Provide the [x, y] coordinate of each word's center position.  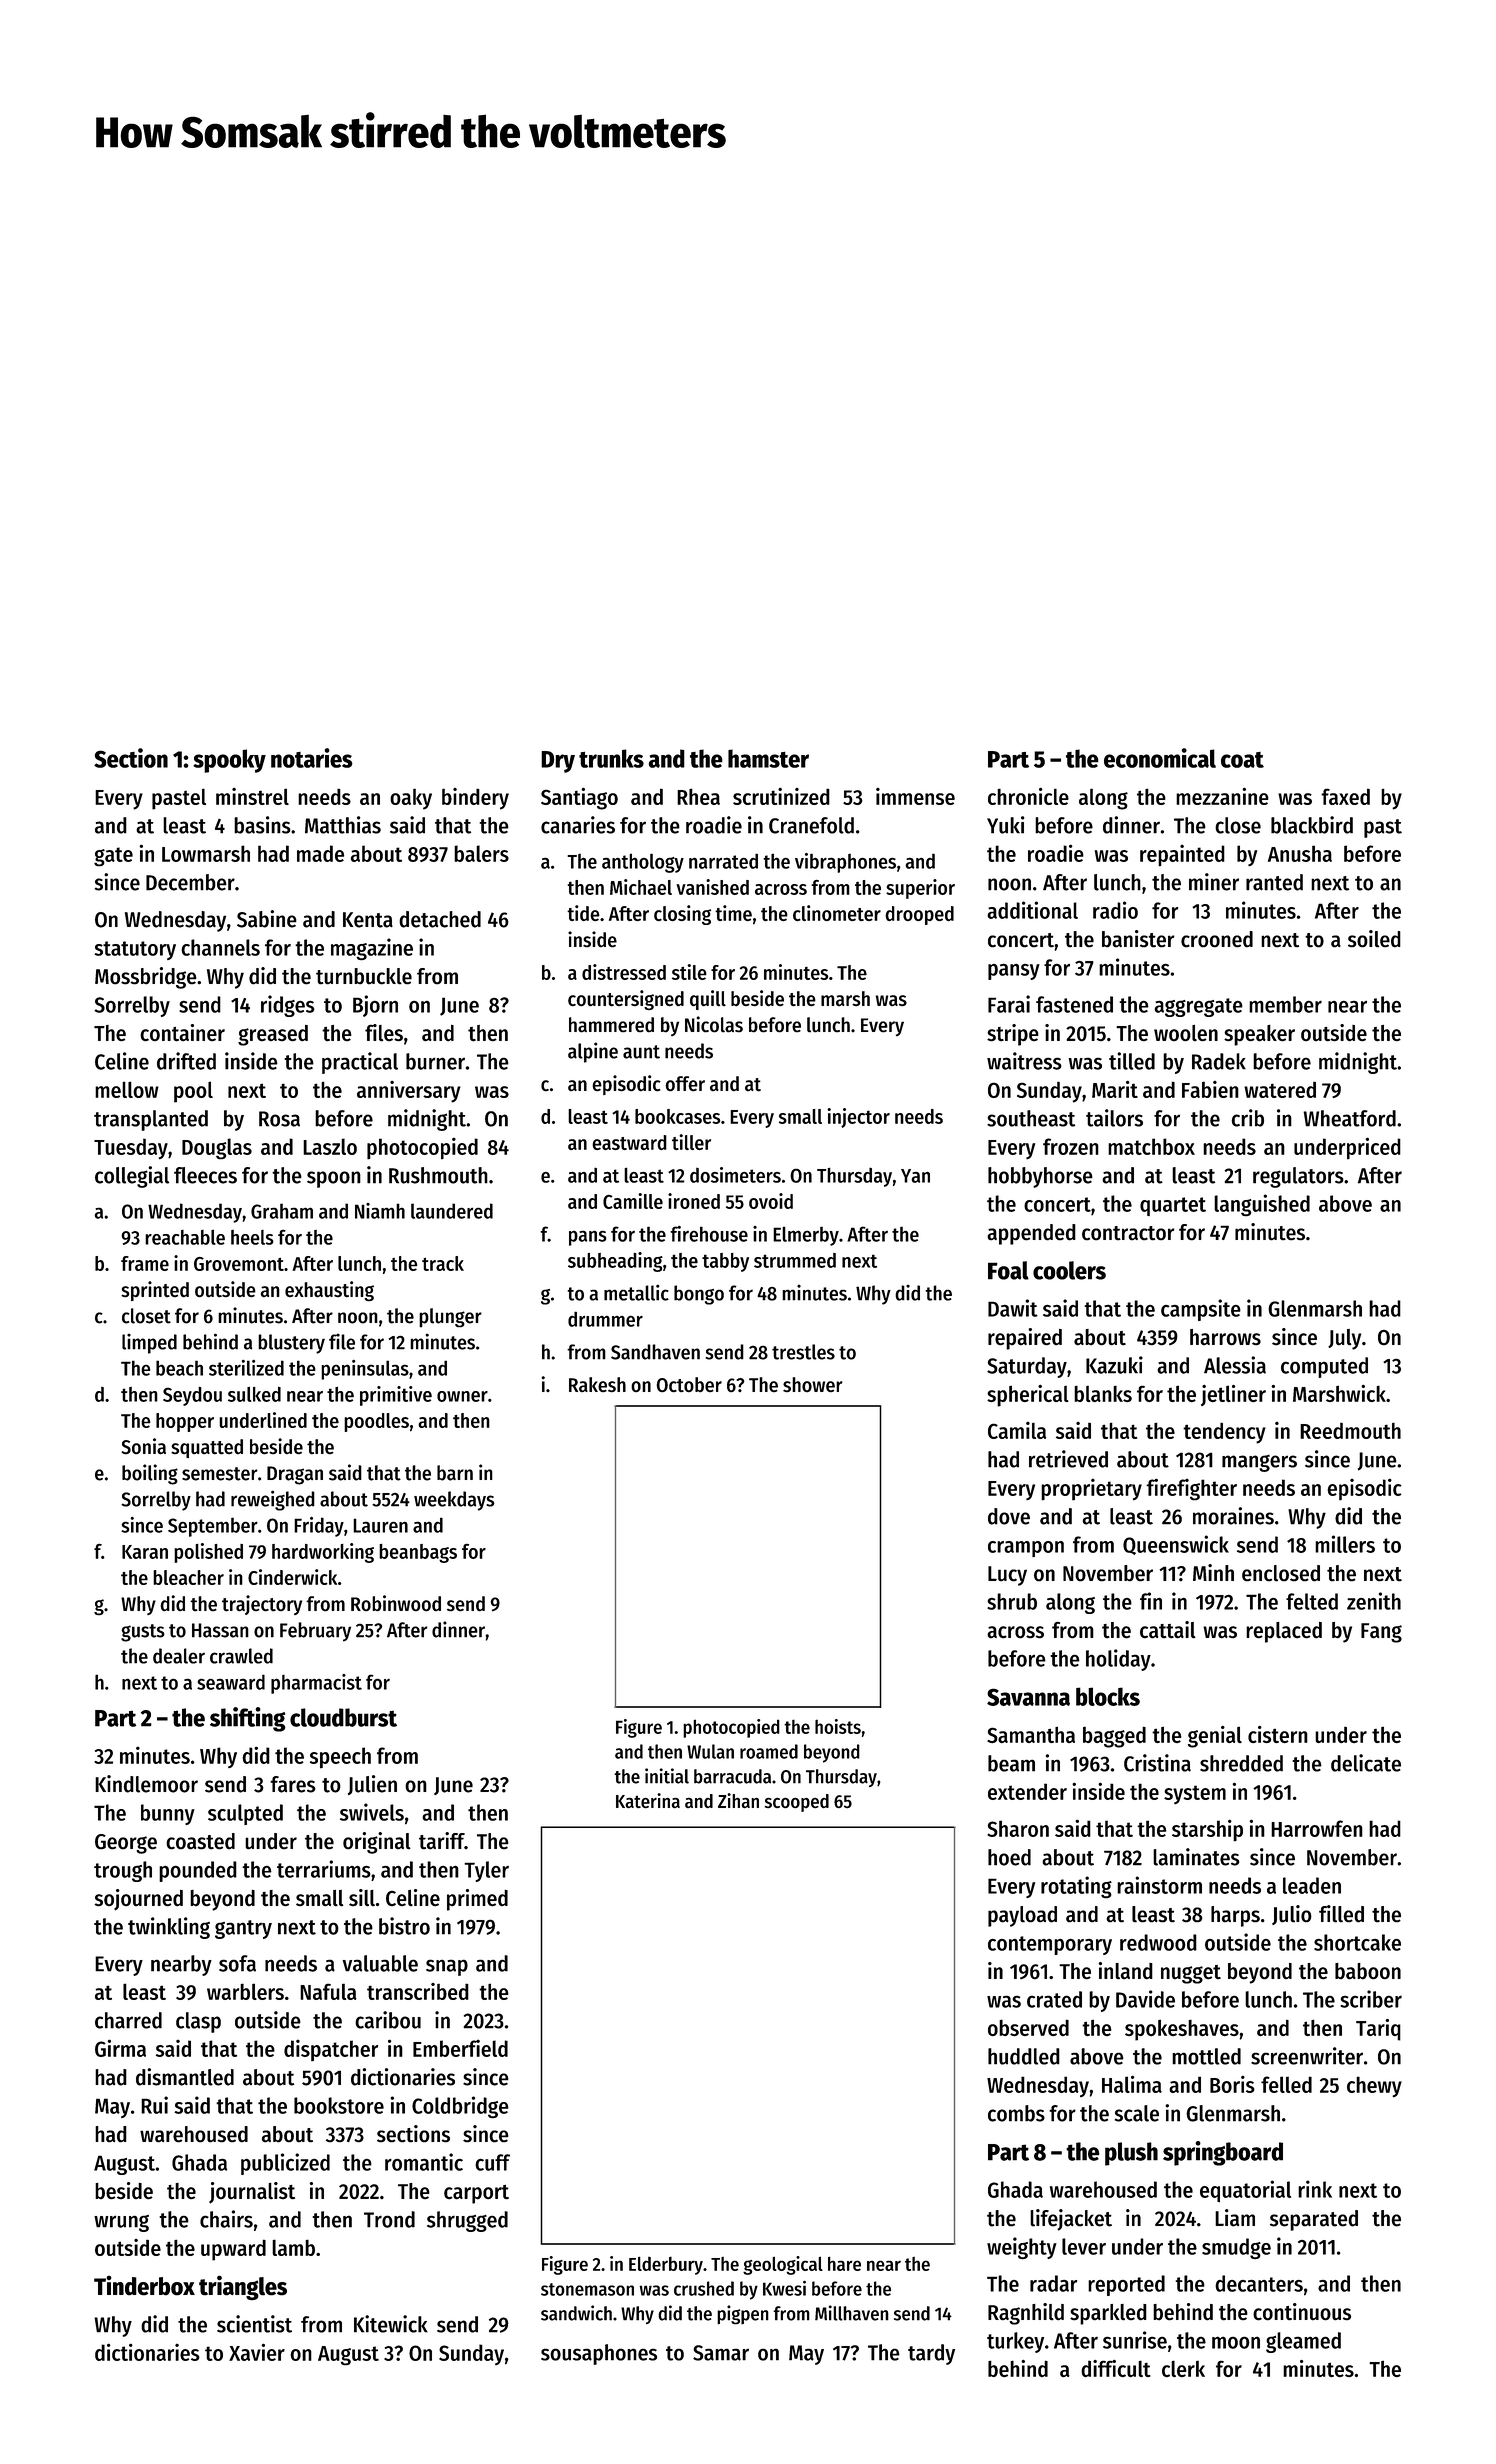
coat [1242, 760]
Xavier [257, 2352]
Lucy [1007, 1576]
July [1344, 1339]
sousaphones [599, 2354]
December [190, 882]
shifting [248, 1719]
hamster [768, 758]
